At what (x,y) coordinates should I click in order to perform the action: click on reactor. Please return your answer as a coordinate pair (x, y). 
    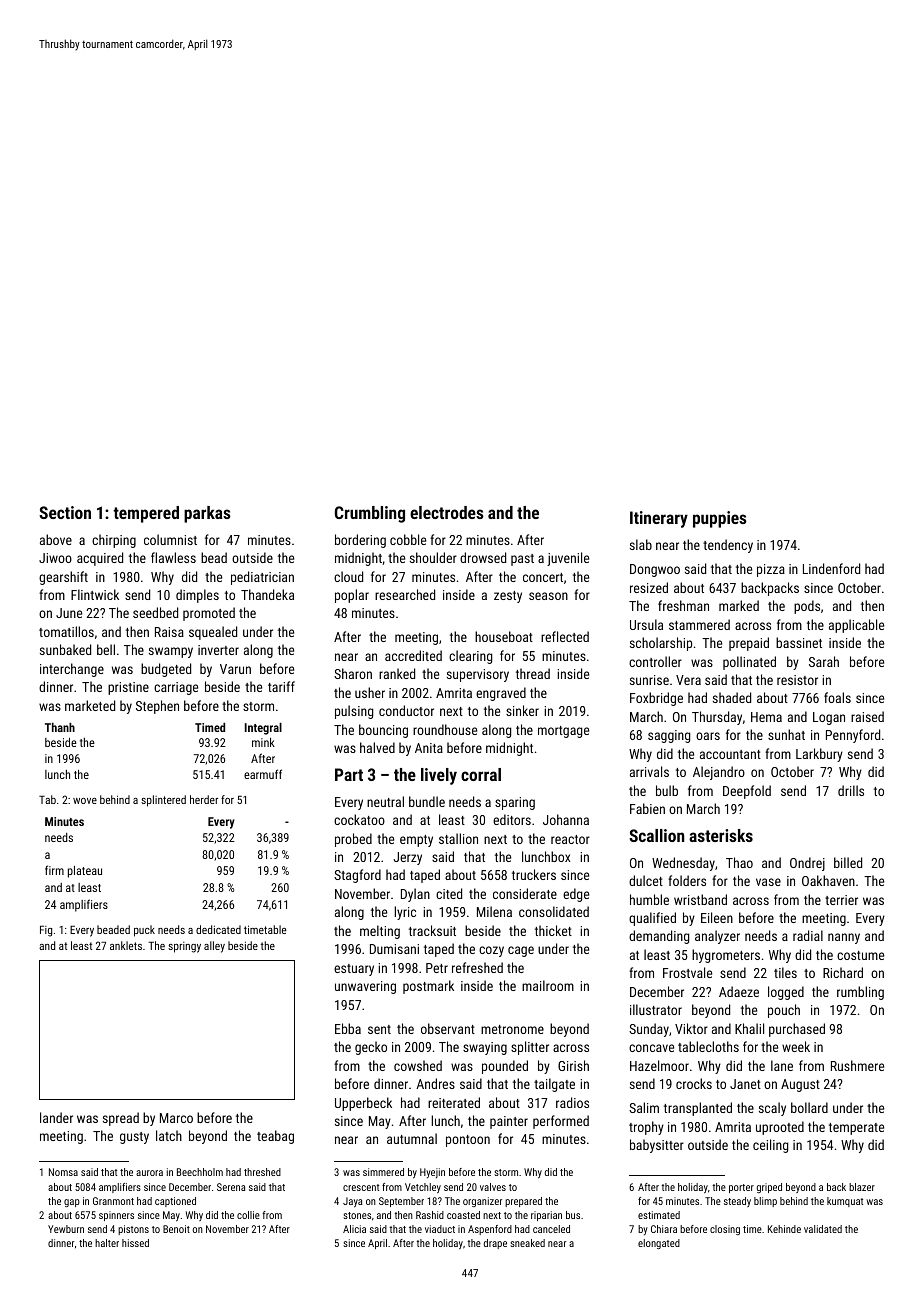
    Looking at the image, I should click on (570, 839).
